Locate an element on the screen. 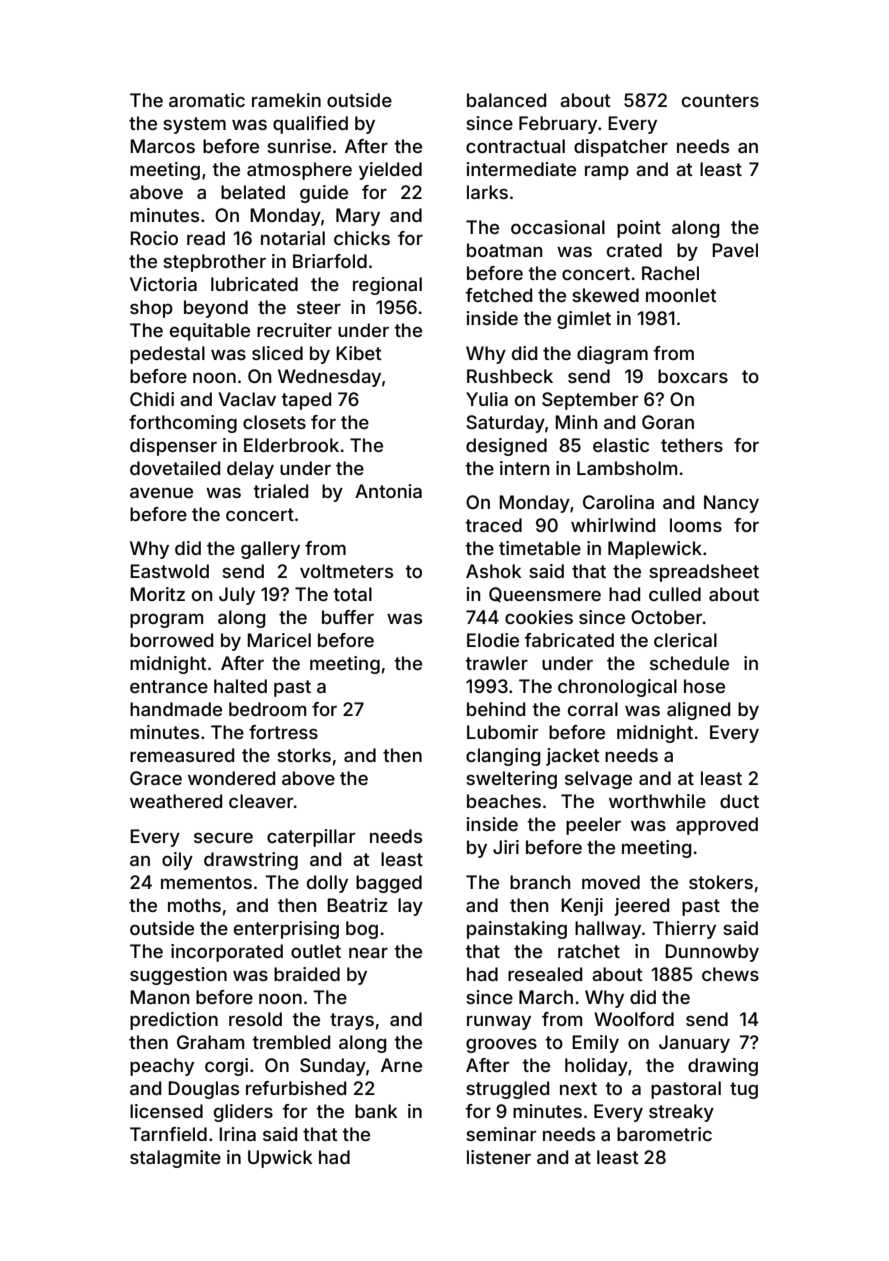  larks is located at coordinates (487, 192).
